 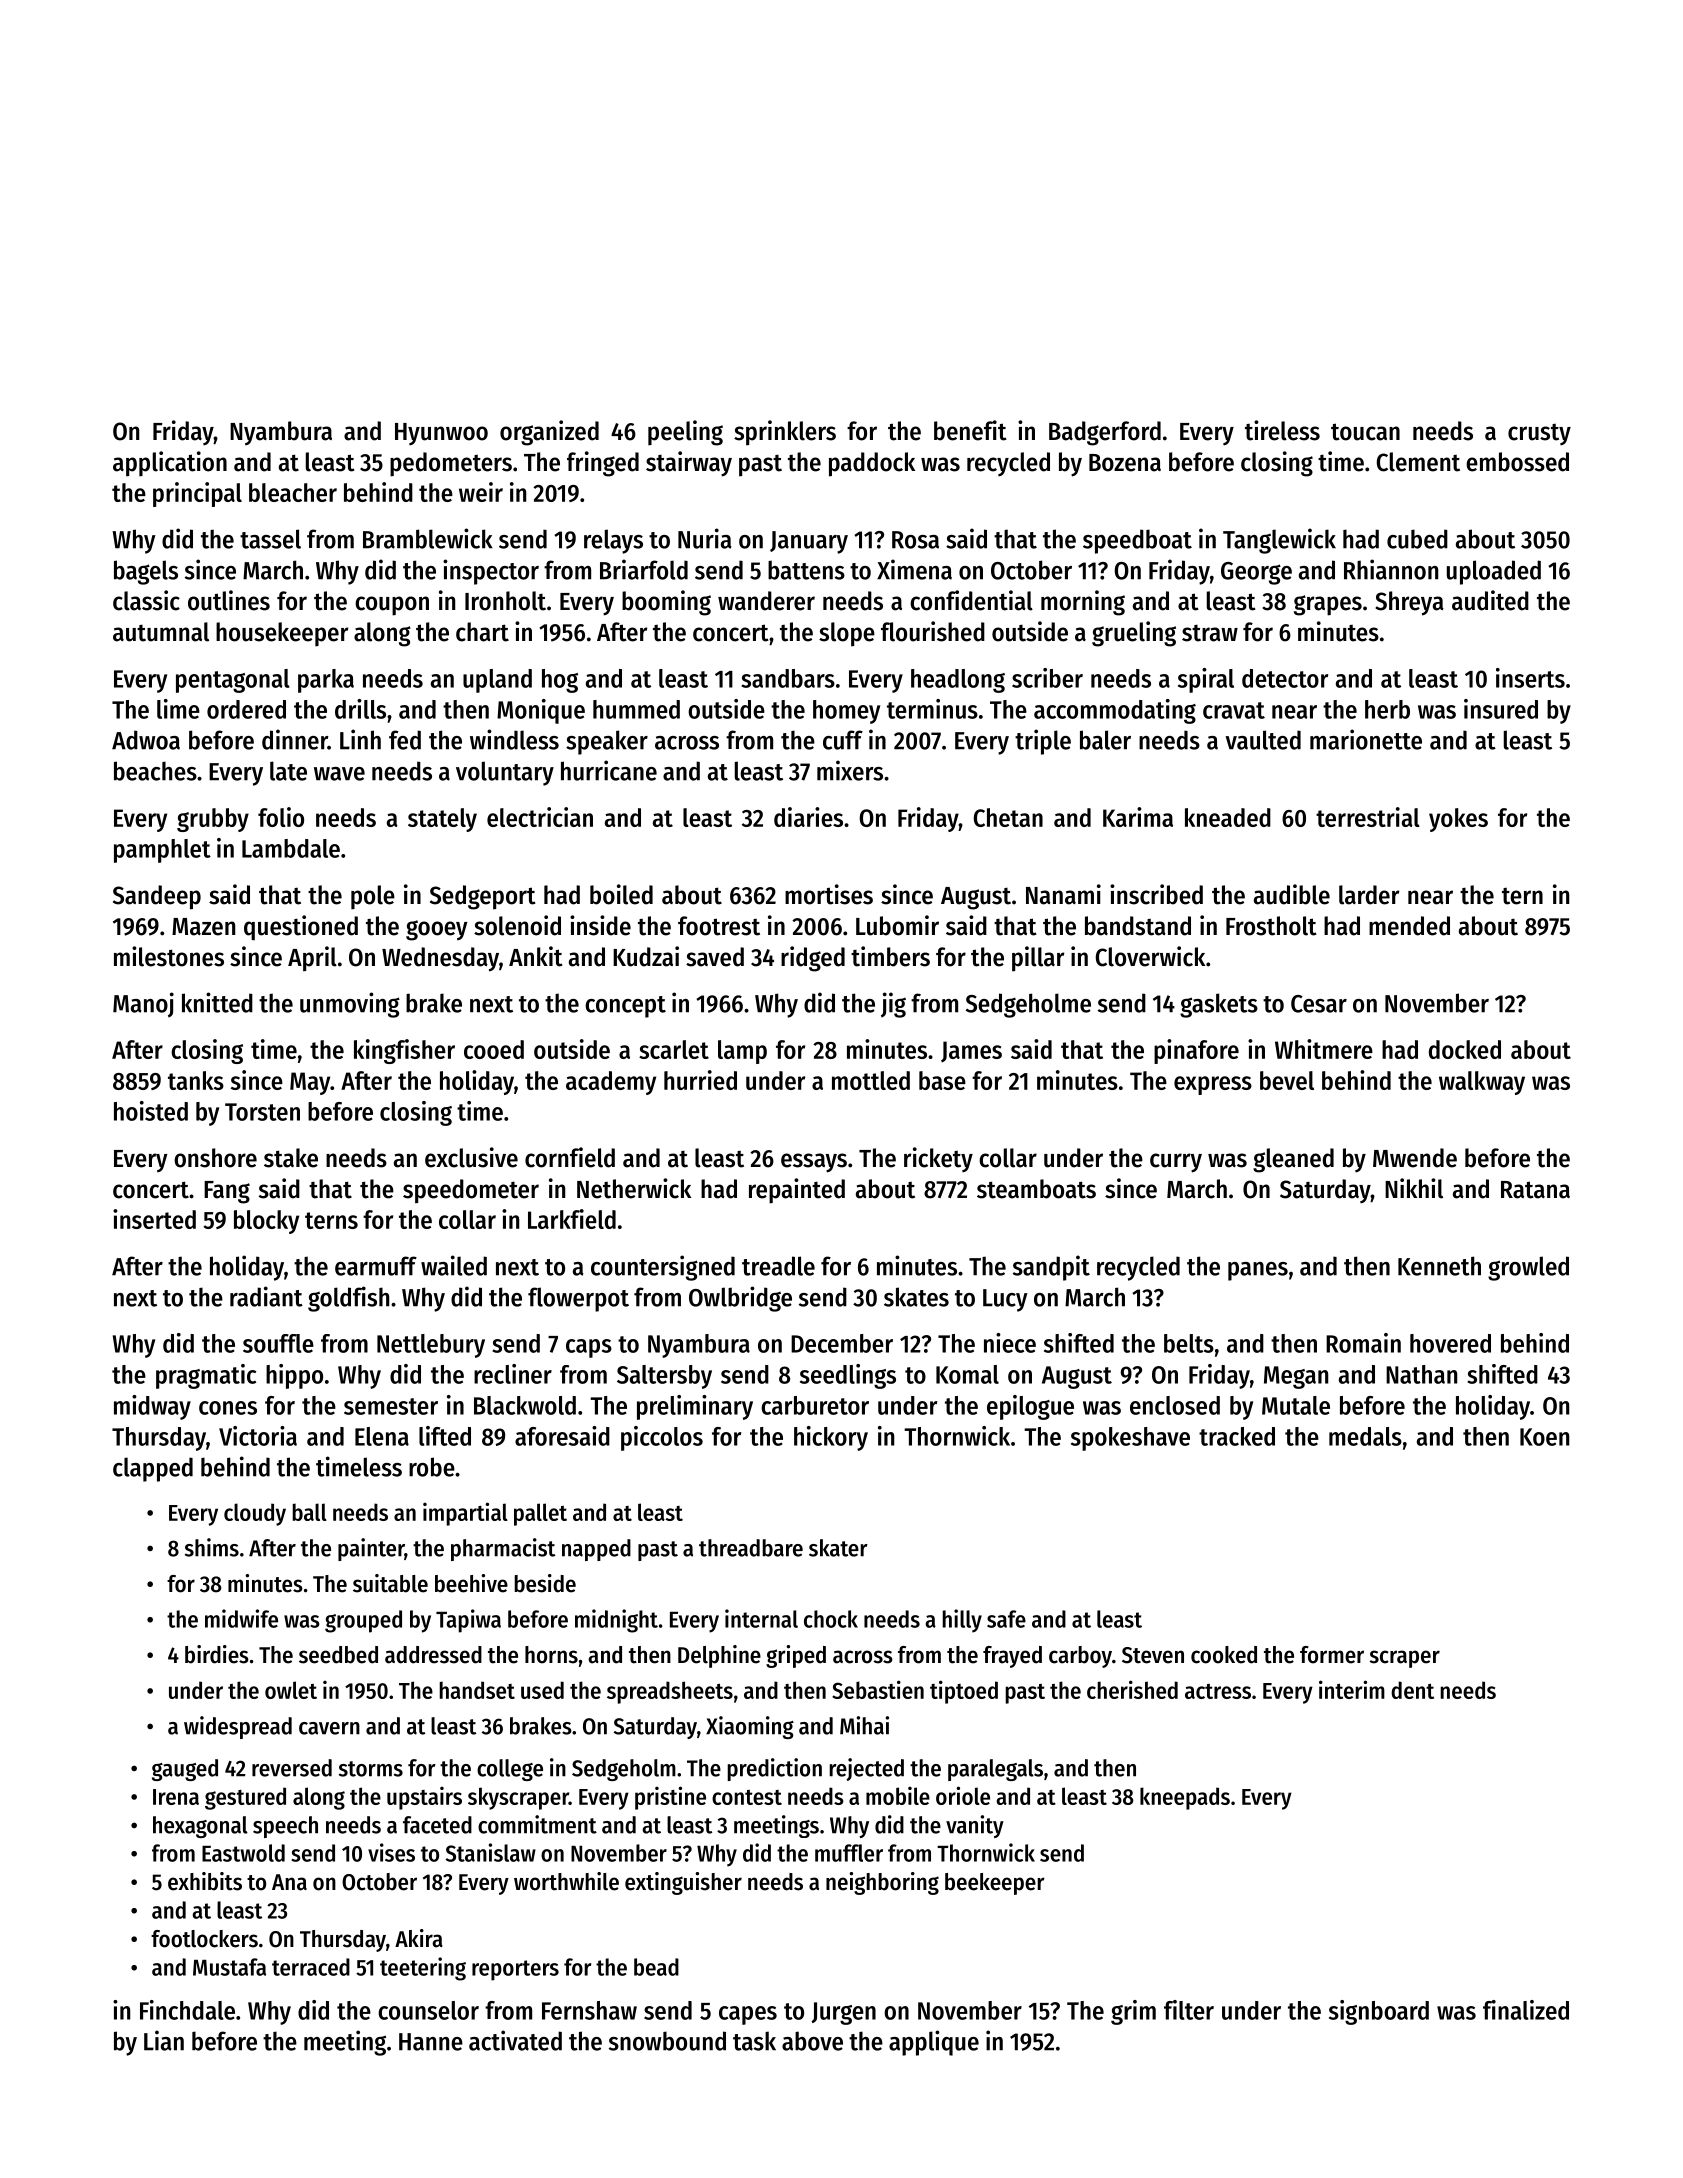 What do you see at coordinates (705, 538) in the page?
I see `Nuria` at bounding box center [705, 538].
